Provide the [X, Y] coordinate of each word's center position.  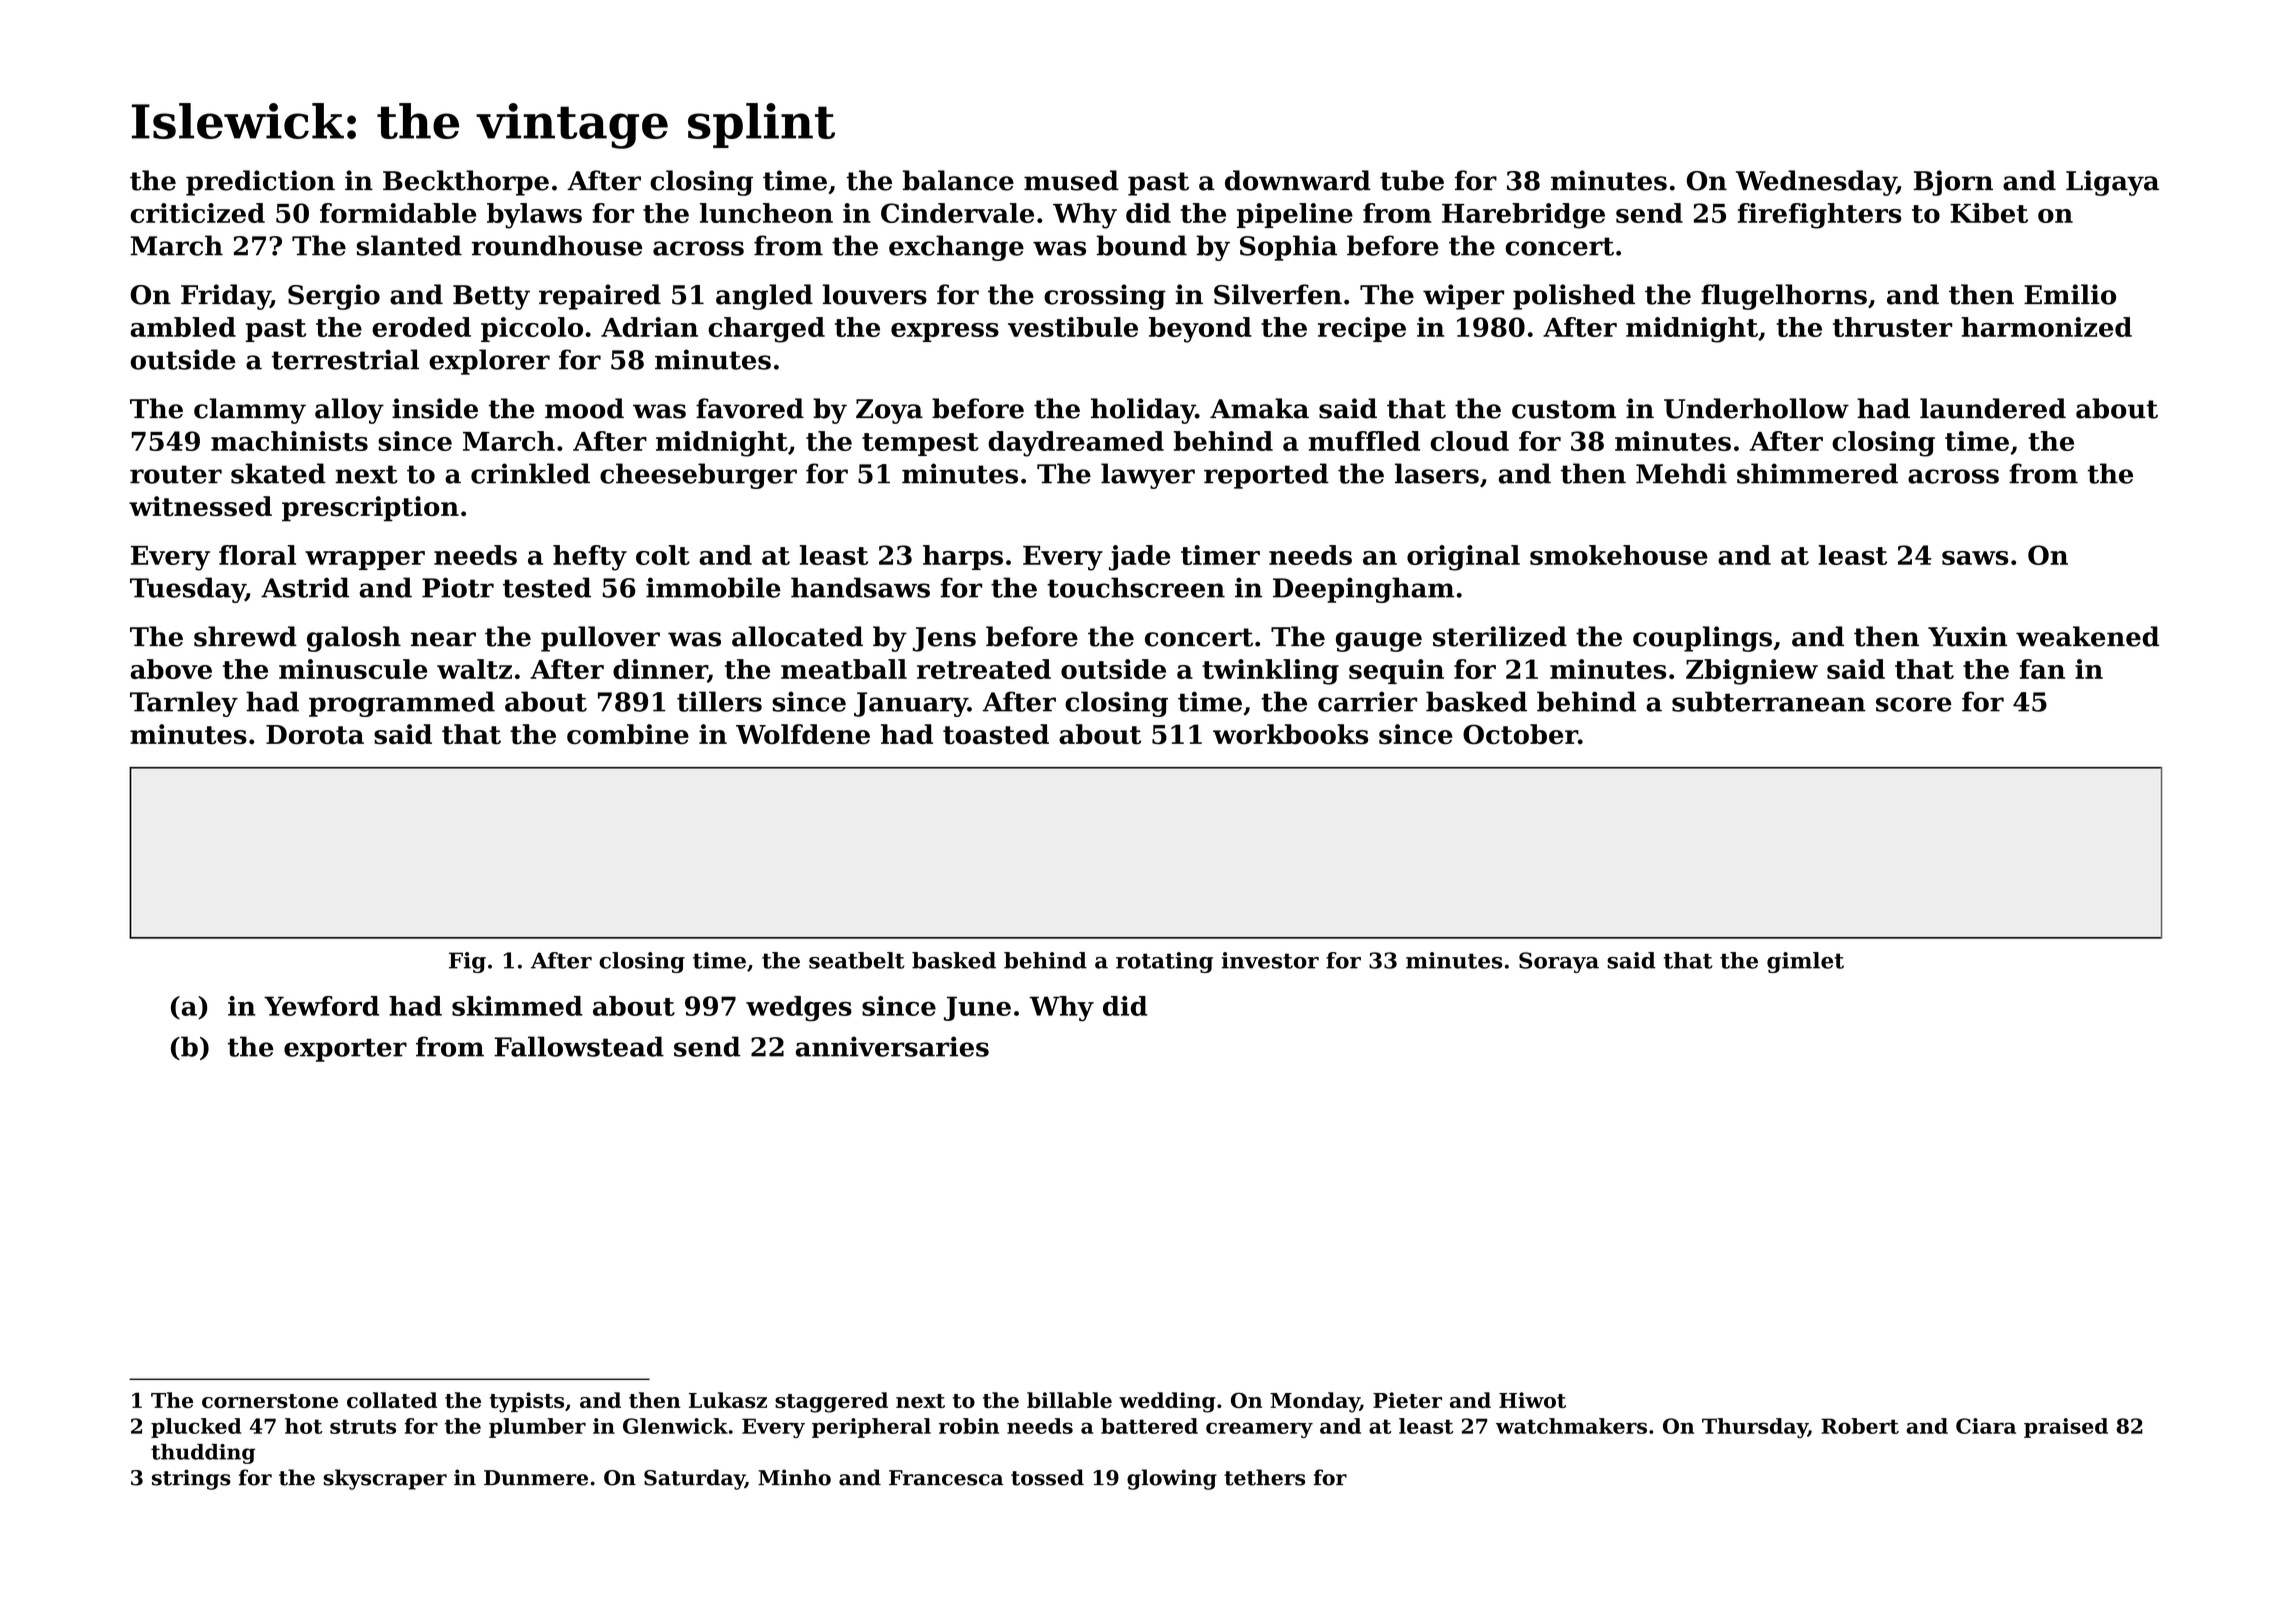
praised [2066, 1428]
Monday [1315, 1402]
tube [1412, 180]
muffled [1364, 441]
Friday [225, 297]
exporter [345, 1050]
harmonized [2046, 327]
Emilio [2070, 294]
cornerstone [270, 1401]
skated [278, 473]
